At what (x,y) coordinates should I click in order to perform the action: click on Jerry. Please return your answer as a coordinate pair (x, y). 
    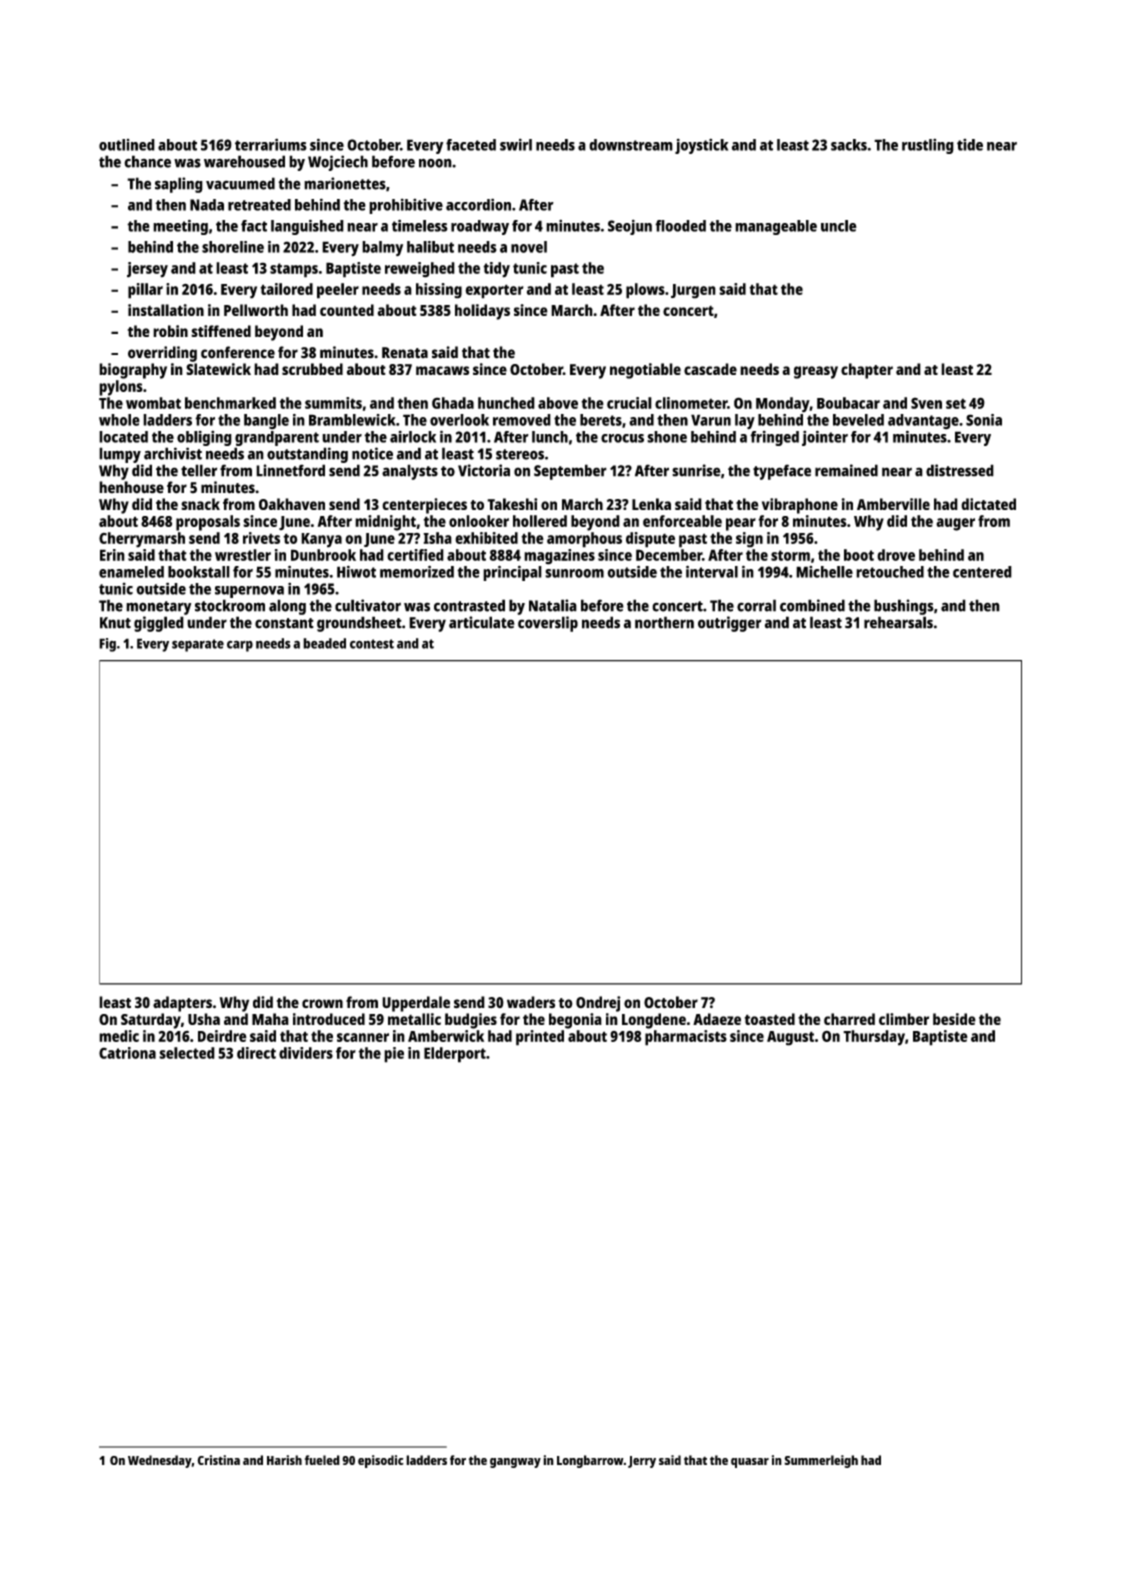
    Looking at the image, I should click on (642, 1462).
